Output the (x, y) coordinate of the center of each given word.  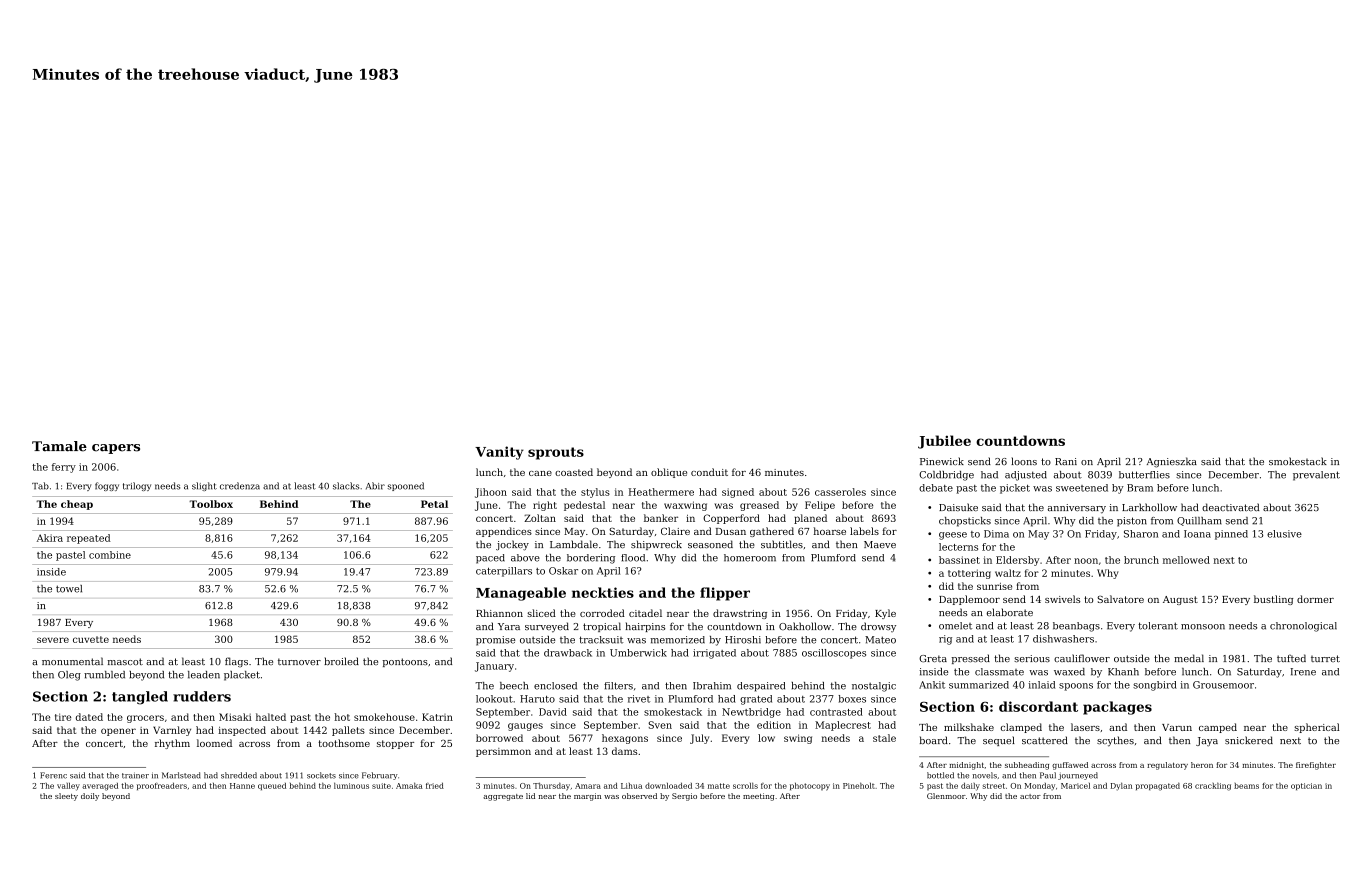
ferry (64, 468)
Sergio (684, 797)
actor (1030, 796)
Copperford (731, 519)
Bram (1140, 488)
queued (272, 786)
